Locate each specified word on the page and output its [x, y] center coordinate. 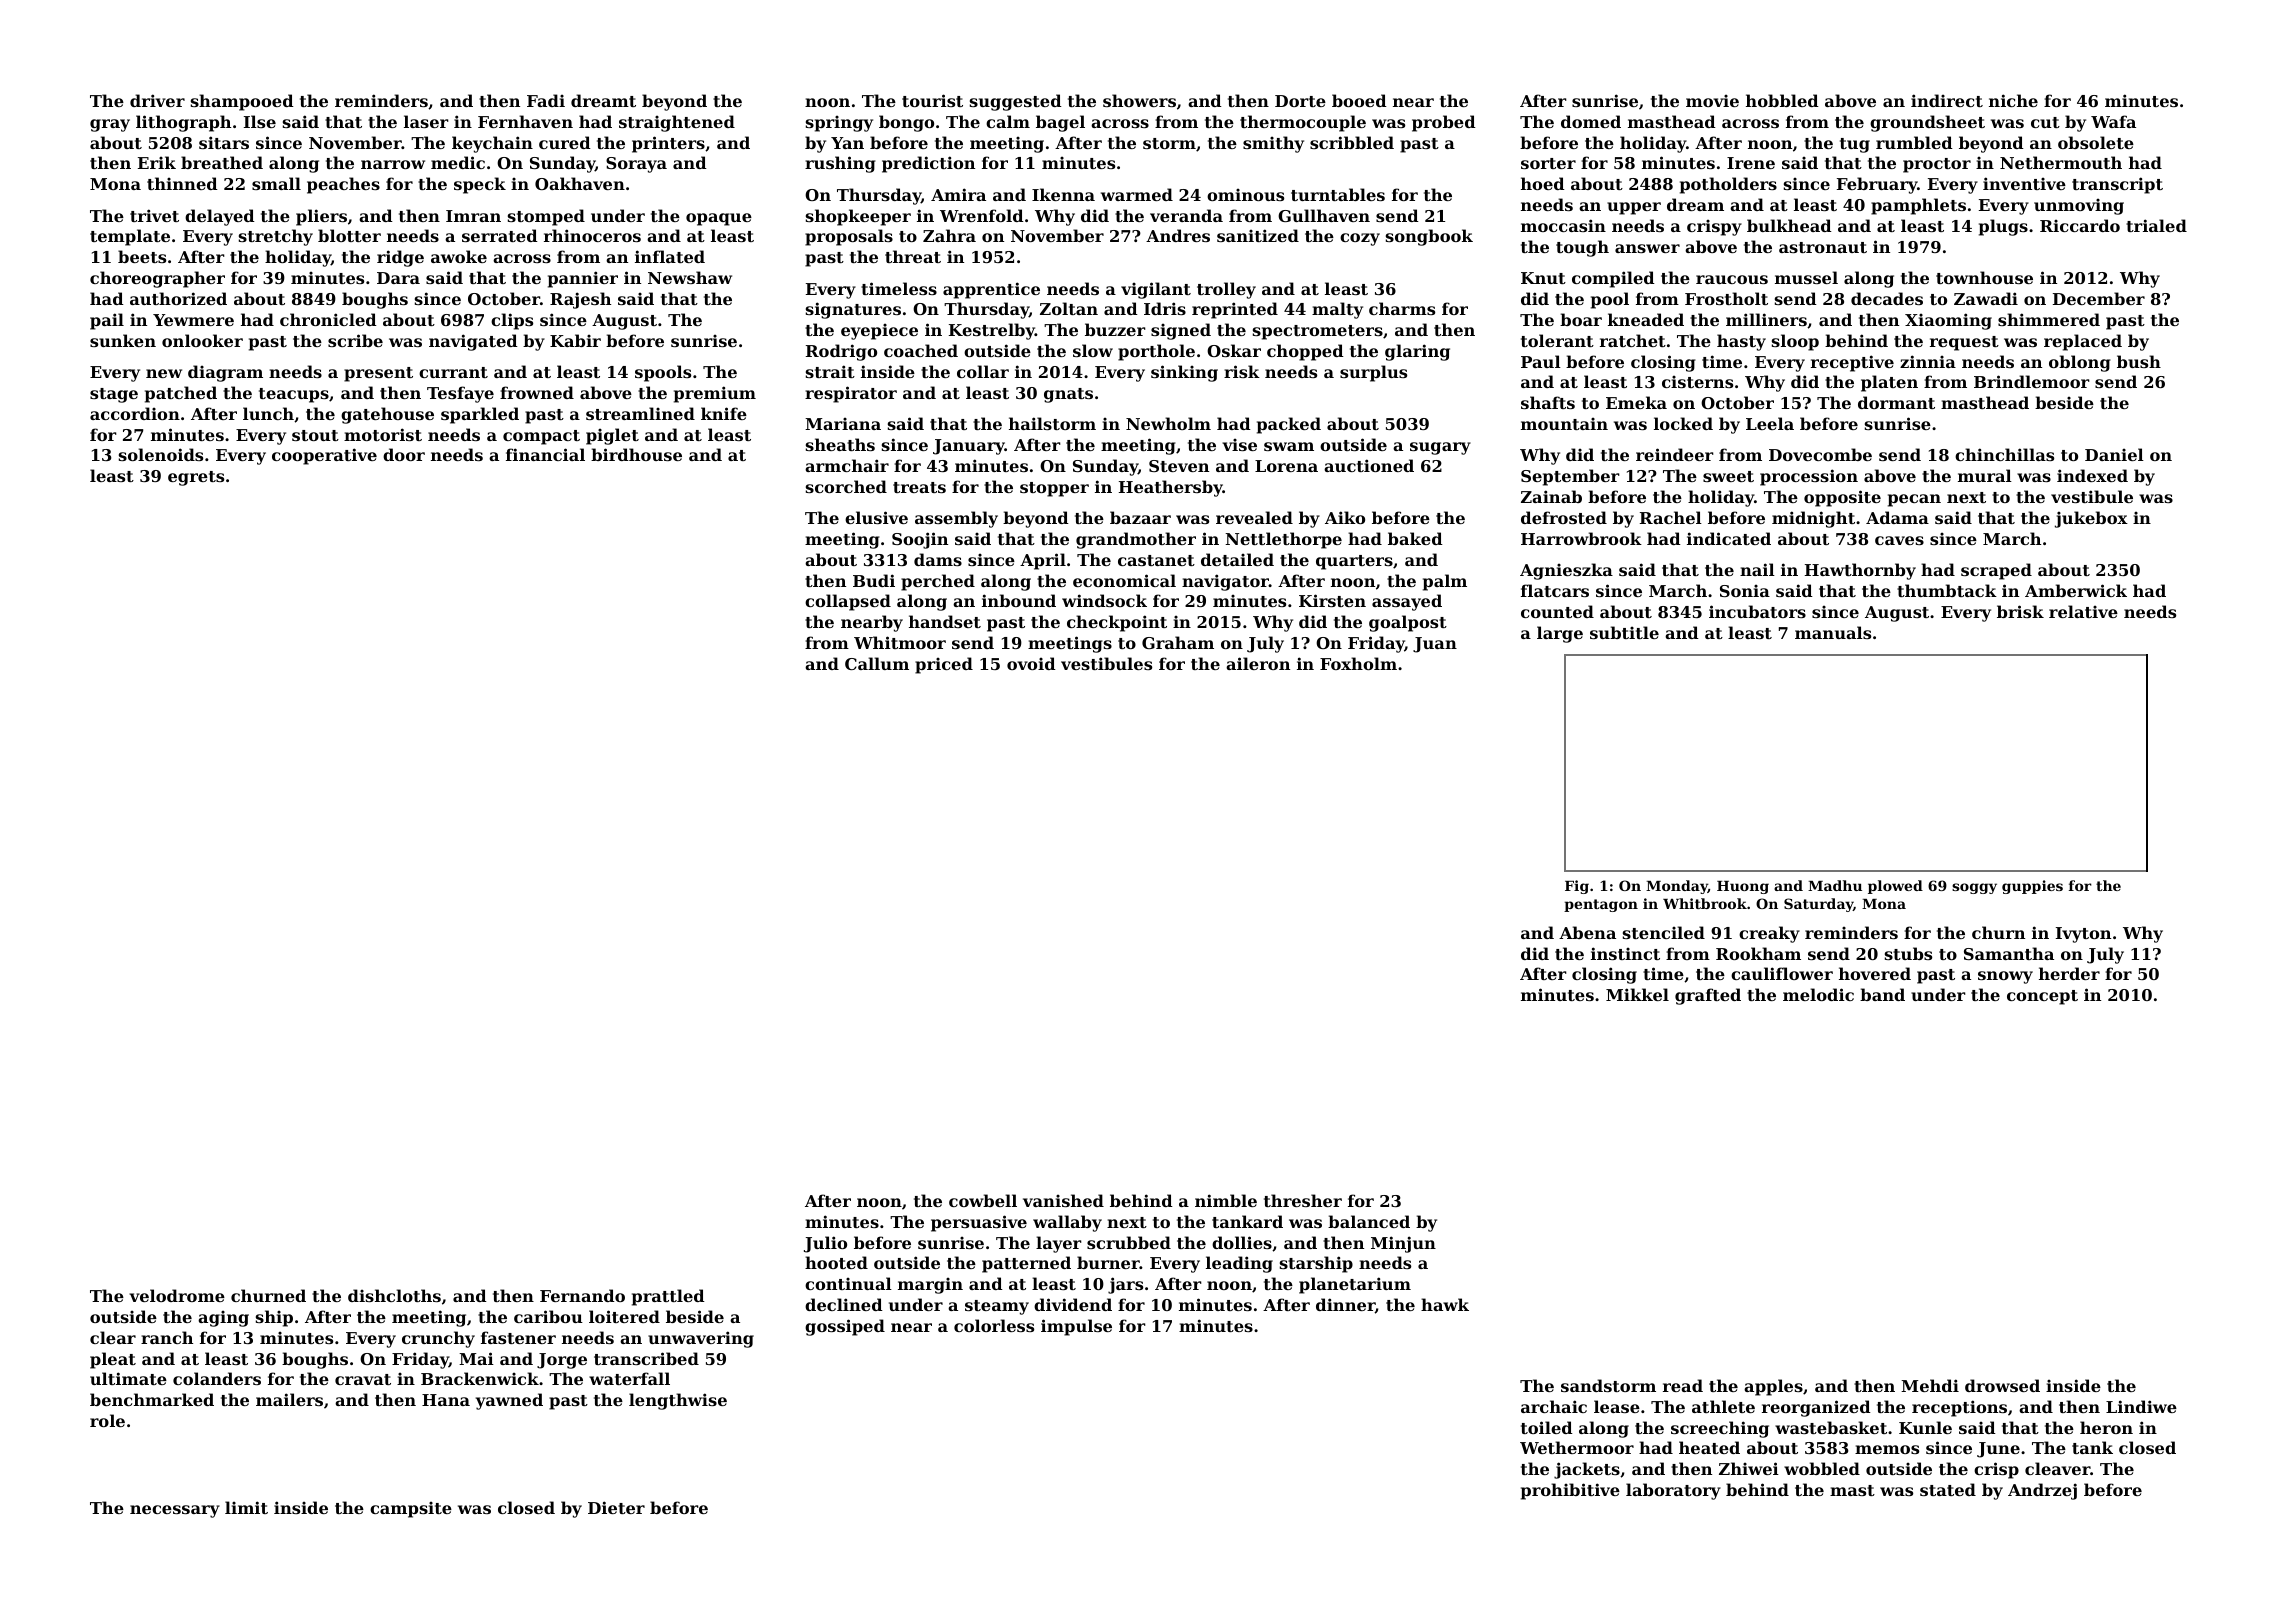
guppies [2032, 887]
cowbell [983, 1200]
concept [2042, 997]
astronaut [1823, 247]
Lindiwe [2141, 1406]
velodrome [177, 1295]
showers [1139, 100]
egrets [196, 478]
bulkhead [1789, 225]
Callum [877, 663]
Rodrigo [841, 352]
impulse [1076, 1327]
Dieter [616, 1507]
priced [944, 665]
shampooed [242, 102]
